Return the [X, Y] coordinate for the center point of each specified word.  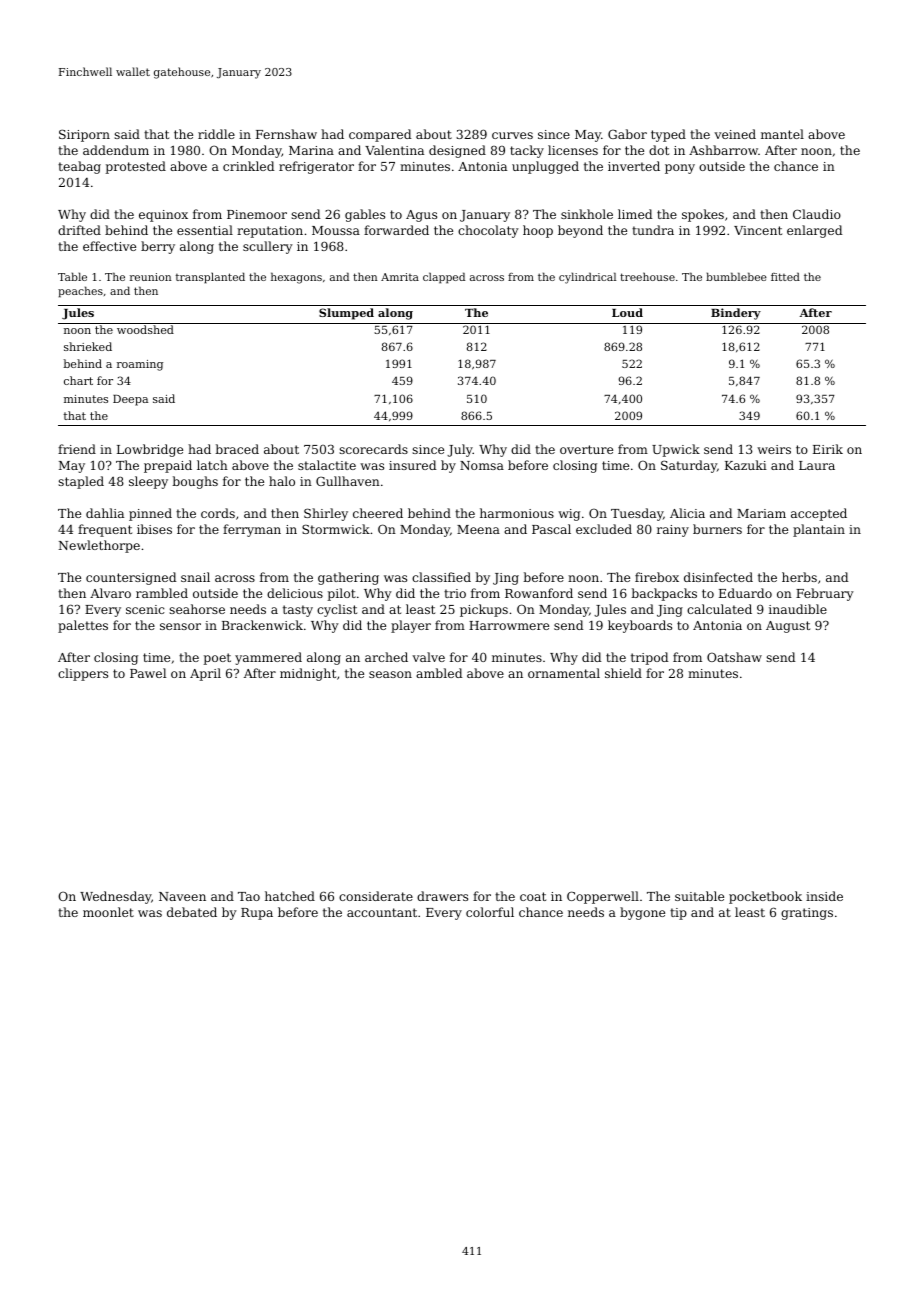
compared [380, 135]
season [390, 674]
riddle [216, 134]
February [825, 594]
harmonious [517, 513]
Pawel [148, 673]
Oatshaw [734, 657]
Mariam [761, 513]
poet [217, 659]
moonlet [108, 912]
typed [668, 135]
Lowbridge [150, 450]
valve [428, 657]
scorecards [373, 449]
